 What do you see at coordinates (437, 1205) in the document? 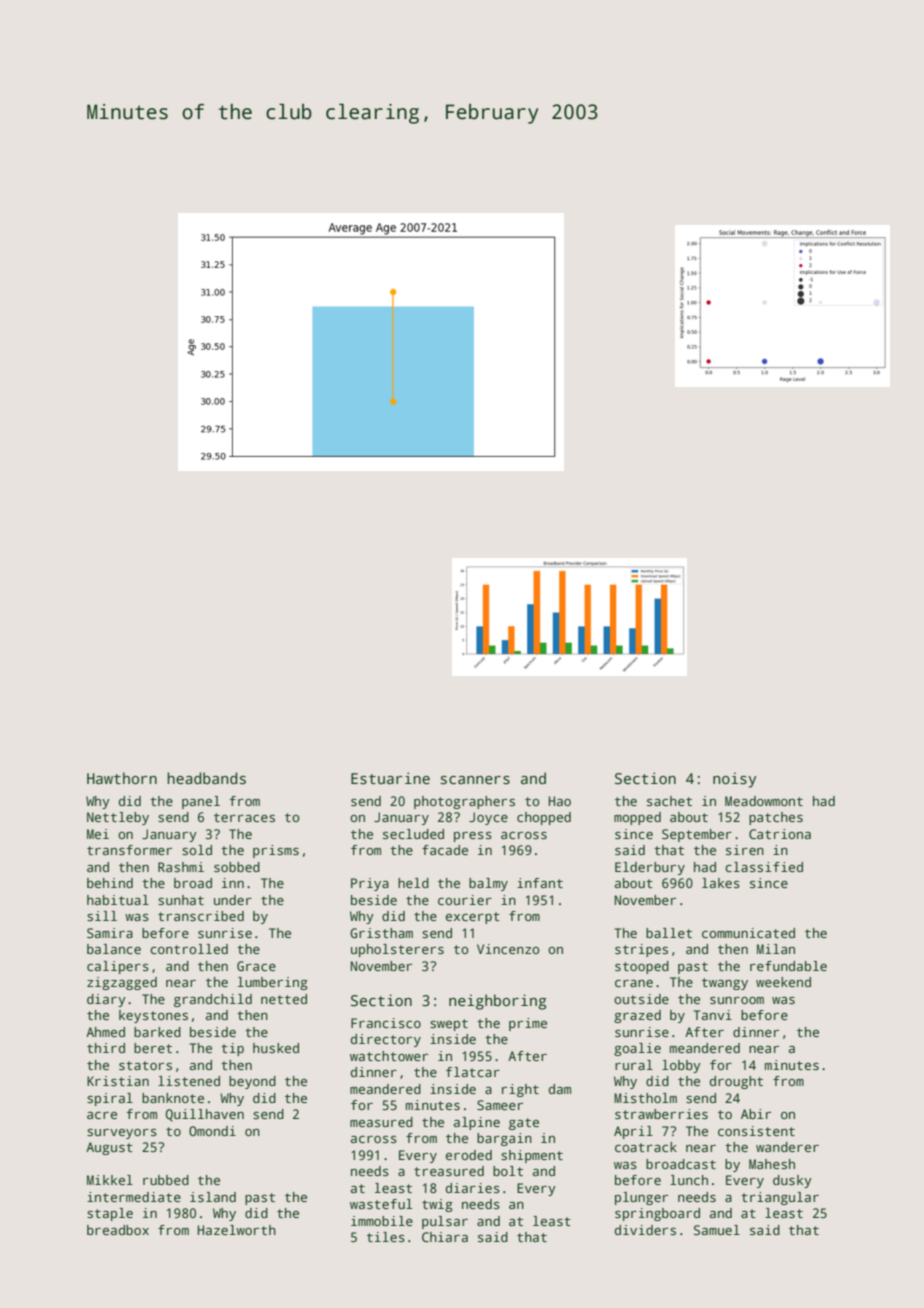
I see `twig` at bounding box center [437, 1205].
